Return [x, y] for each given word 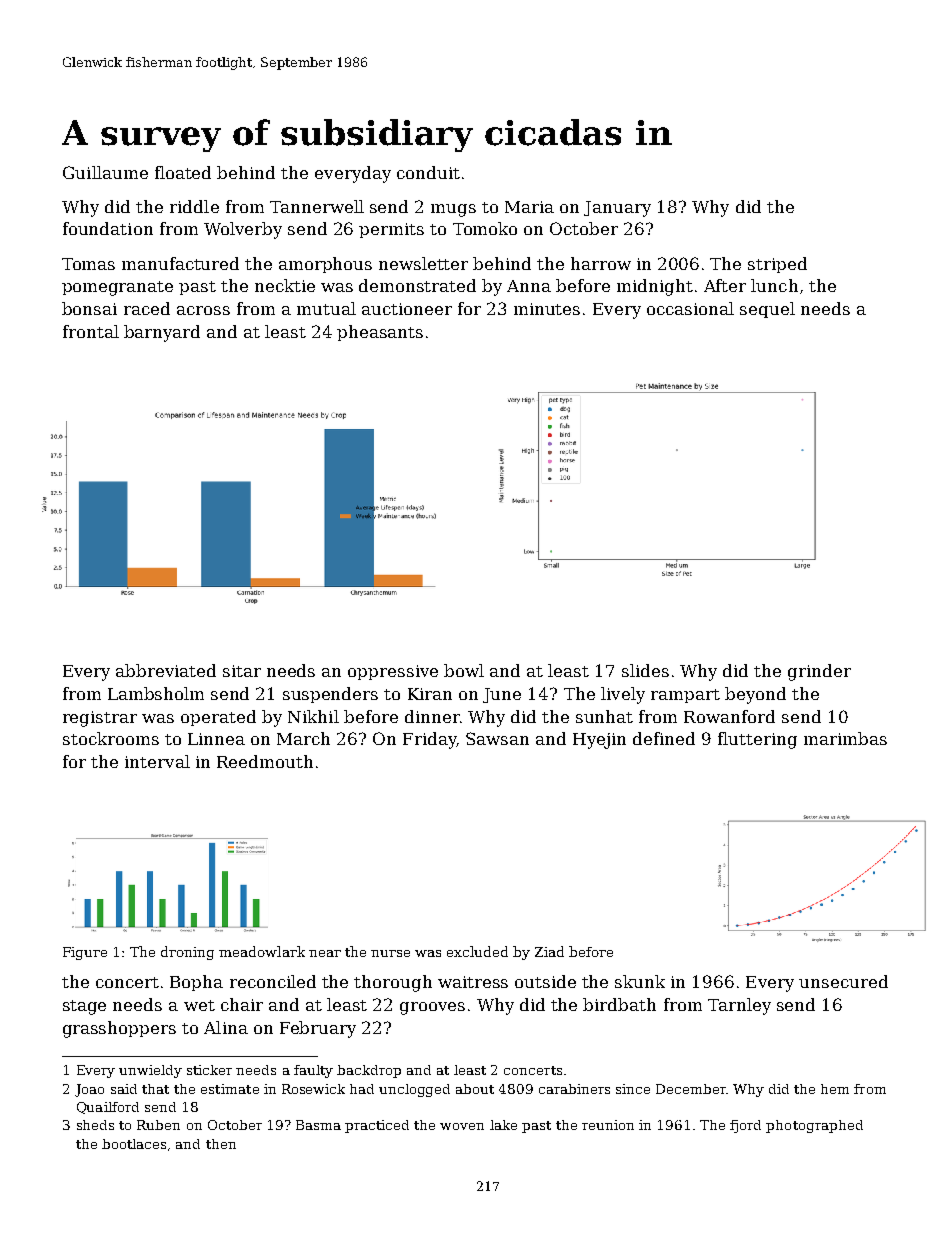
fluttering [757, 740]
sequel [767, 310]
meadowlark [262, 951]
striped [777, 265]
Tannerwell [317, 206]
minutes [547, 309]
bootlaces [134, 1144]
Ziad [549, 951]
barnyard [162, 333]
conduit [428, 172]
